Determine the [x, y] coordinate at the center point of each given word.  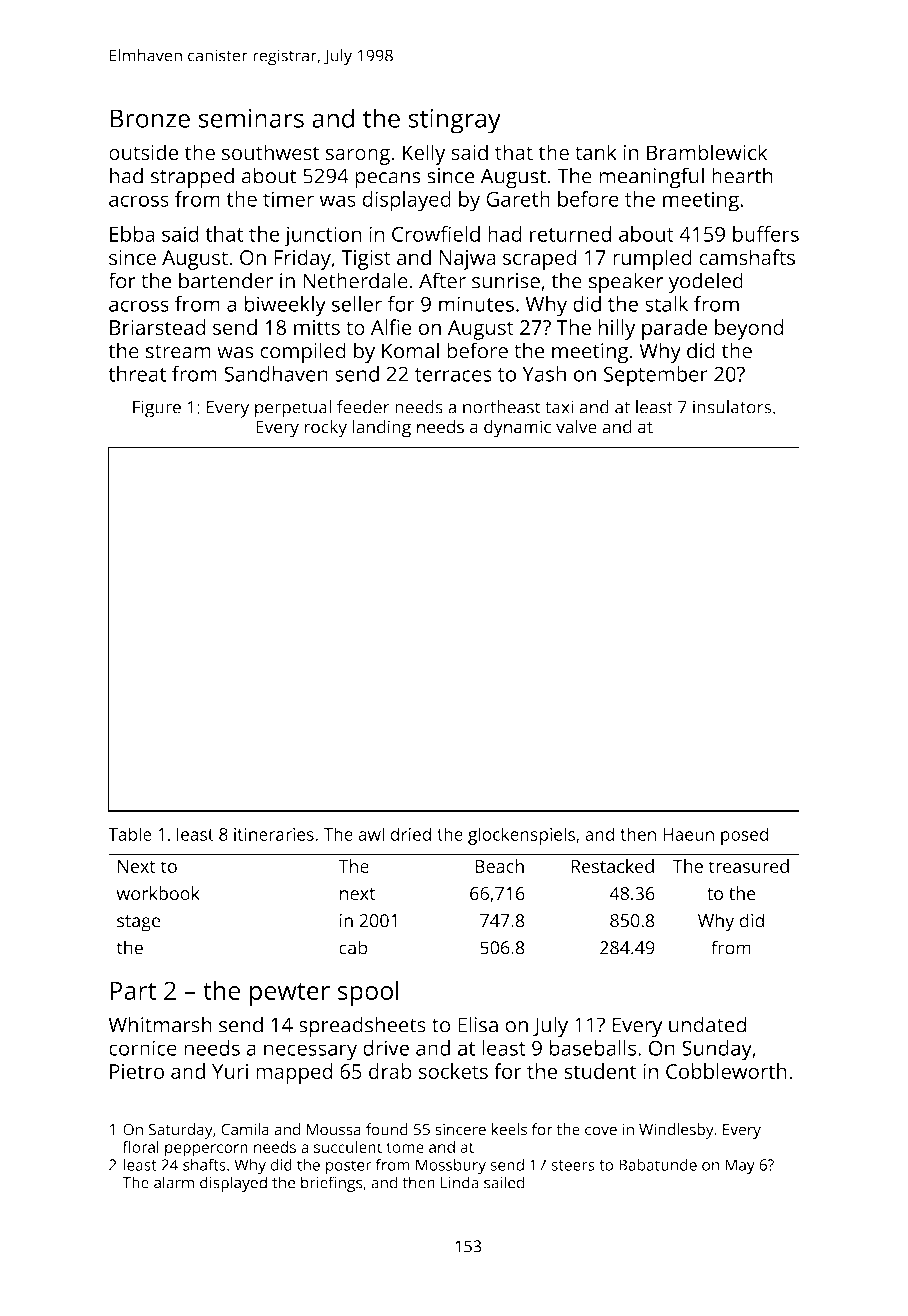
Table [130, 834]
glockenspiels [521, 836]
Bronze [150, 118]
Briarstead [158, 327]
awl [371, 834]
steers [573, 1165]
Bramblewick [707, 152]
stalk [666, 304]
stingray [454, 121]
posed [744, 836]
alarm [174, 1182]
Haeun [688, 834]
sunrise [506, 281]
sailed [504, 1182]
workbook [158, 893]
